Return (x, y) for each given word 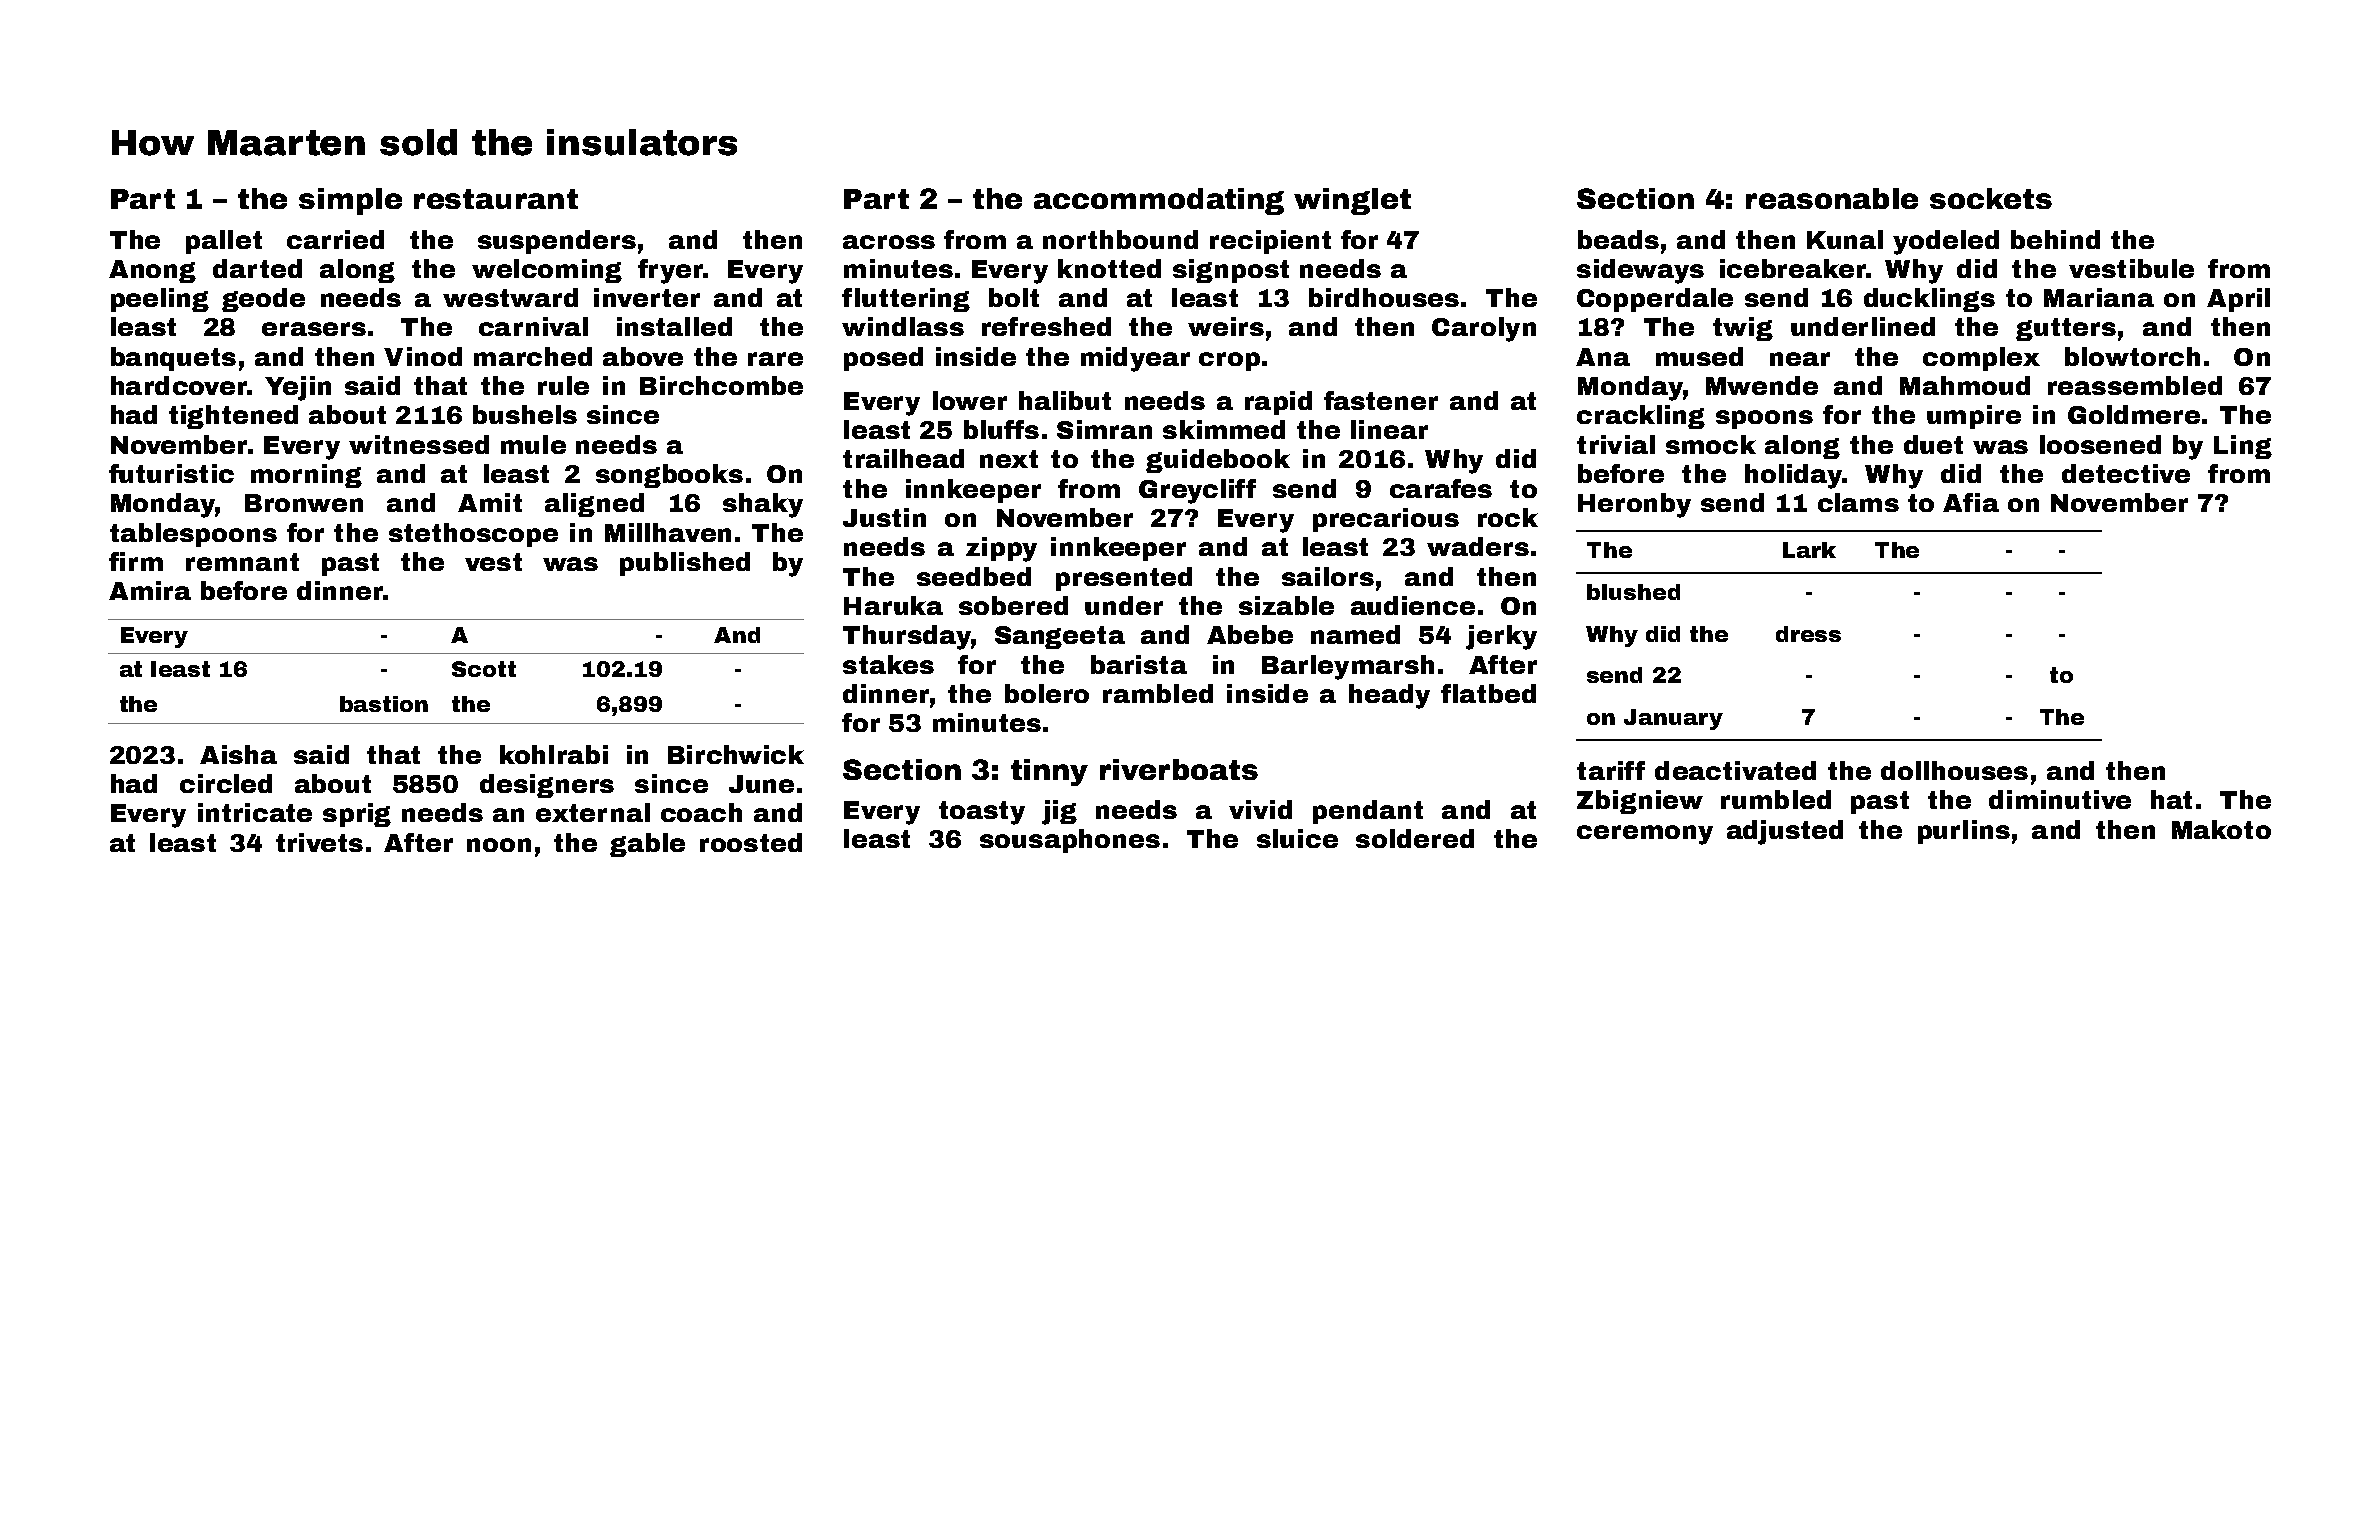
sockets (1991, 198)
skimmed (1224, 429)
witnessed (419, 444)
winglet (1352, 201)
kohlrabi (554, 754)
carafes (1441, 488)
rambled (1158, 693)
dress (1808, 634)
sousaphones (1070, 841)
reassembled (2135, 385)
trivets (319, 842)
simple (350, 201)
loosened (2100, 444)
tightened (233, 417)
